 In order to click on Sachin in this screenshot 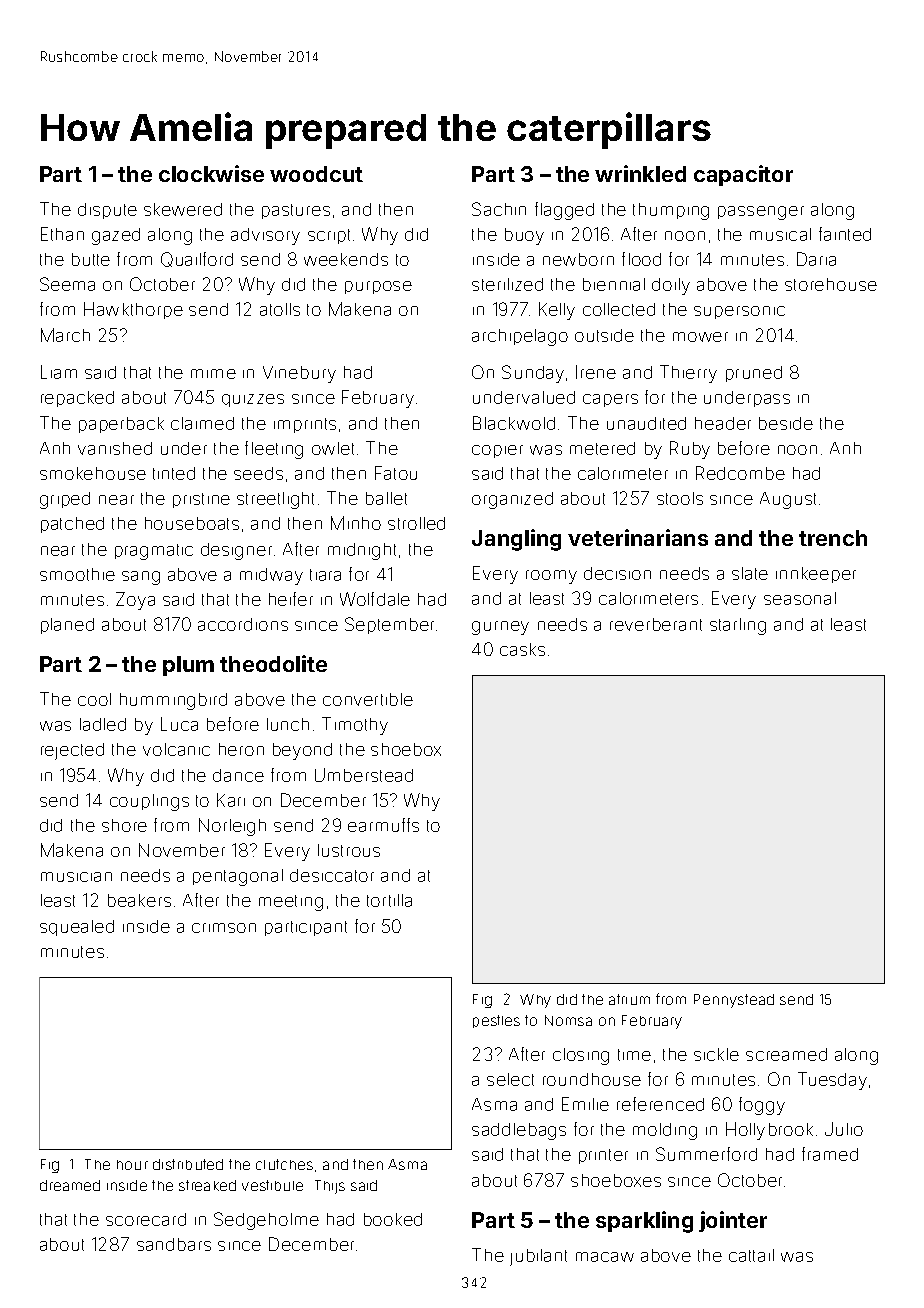, I will do `click(499, 209)`.
